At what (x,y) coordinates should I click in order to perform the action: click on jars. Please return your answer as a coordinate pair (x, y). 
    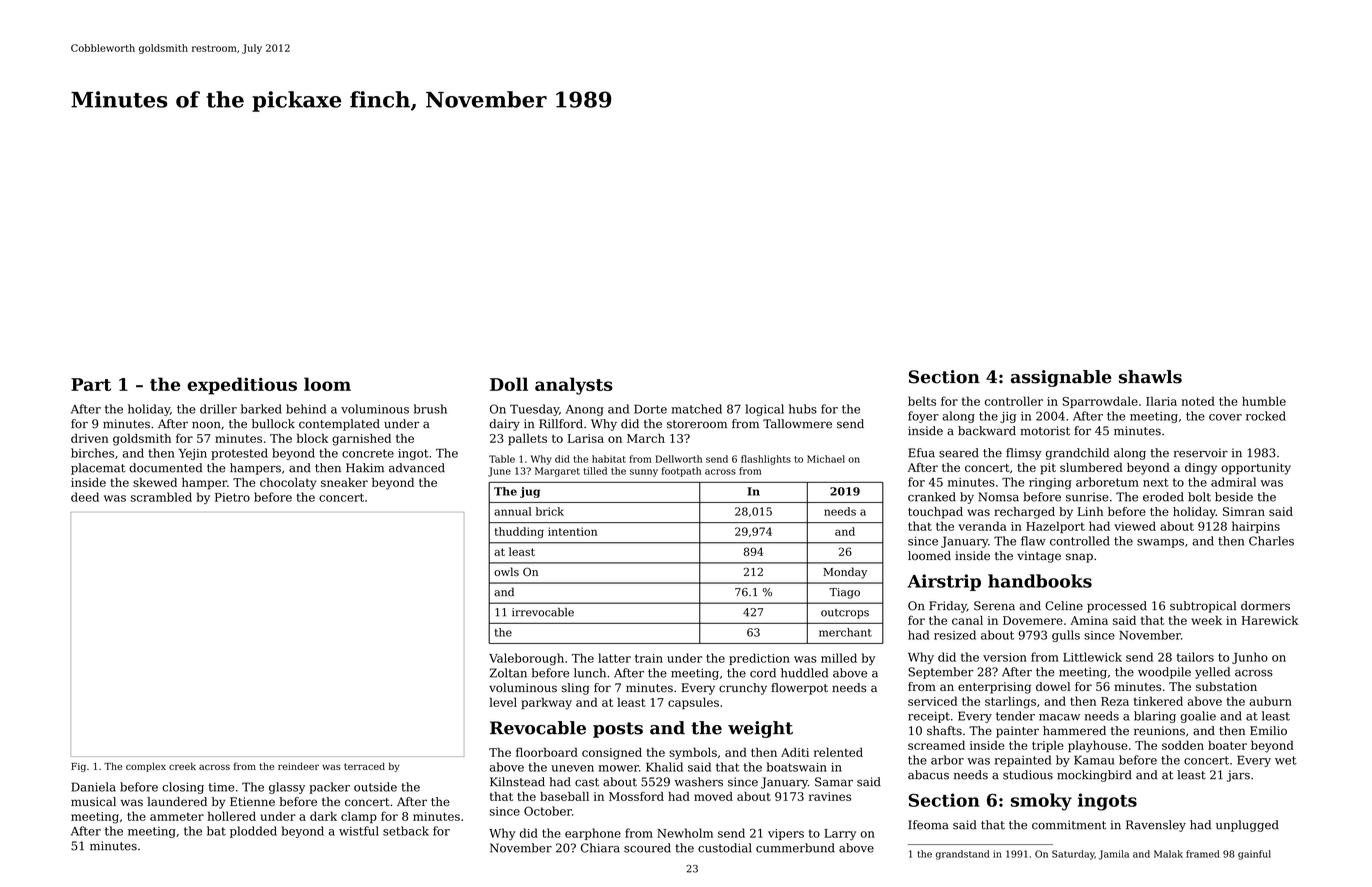
    Looking at the image, I should click on (1238, 776).
